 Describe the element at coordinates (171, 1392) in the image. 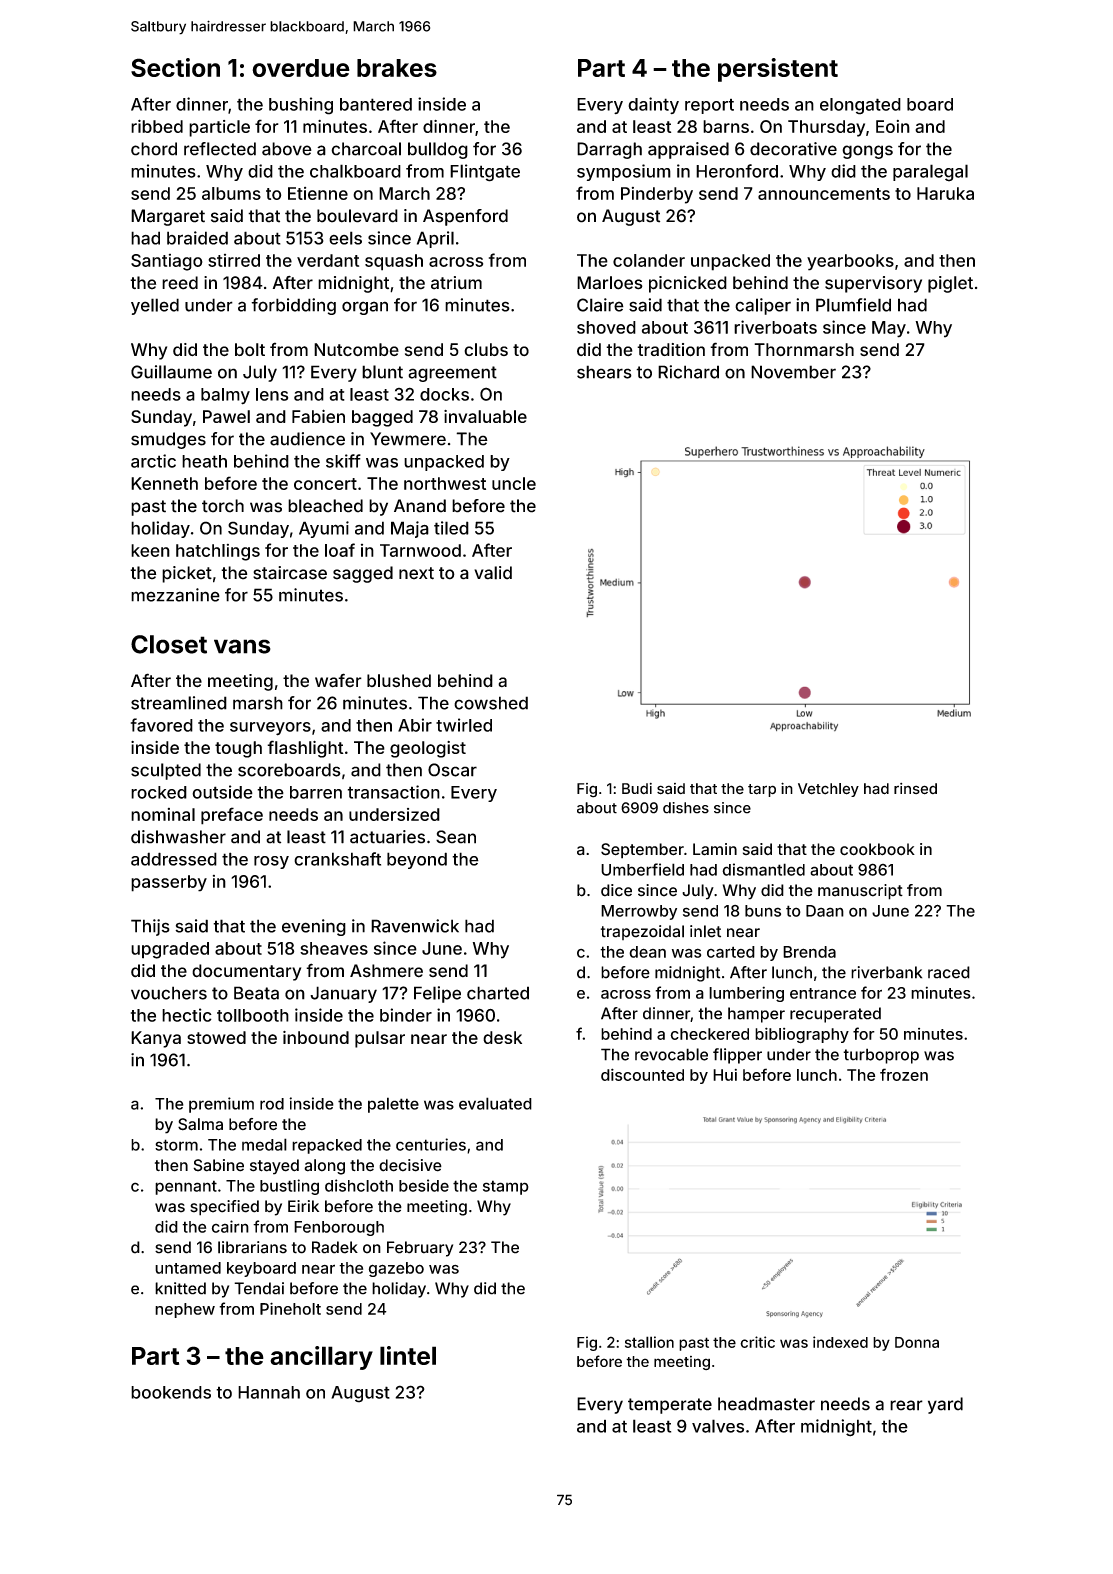

I see `bookends` at that location.
